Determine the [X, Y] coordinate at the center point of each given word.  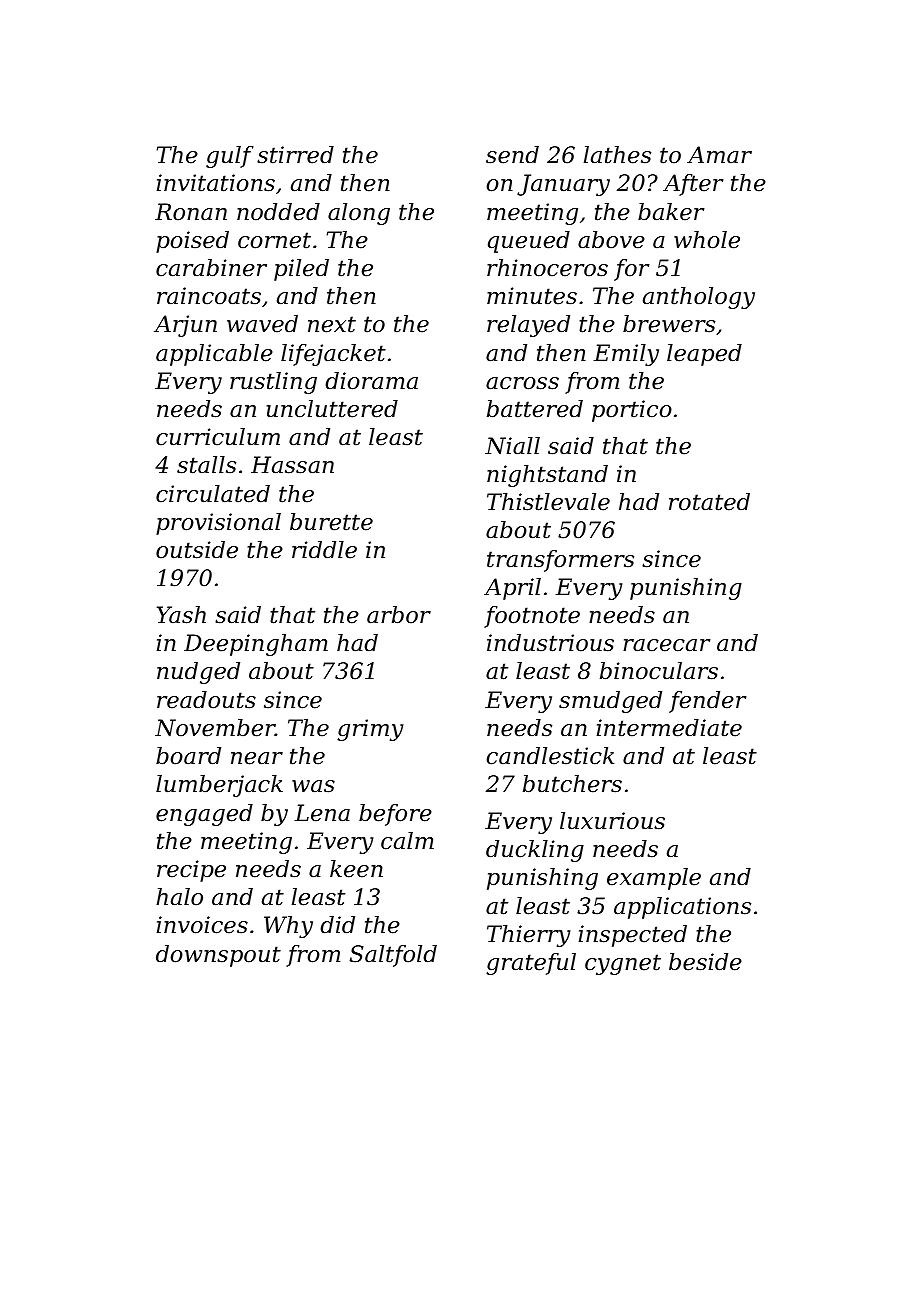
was [313, 786]
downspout [218, 956]
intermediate [669, 728]
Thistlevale [548, 502]
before [395, 815]
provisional [218, 524]
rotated [709, 502]
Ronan [191, 212]
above [611, 240]
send [512, 155]
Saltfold [393, 956]
